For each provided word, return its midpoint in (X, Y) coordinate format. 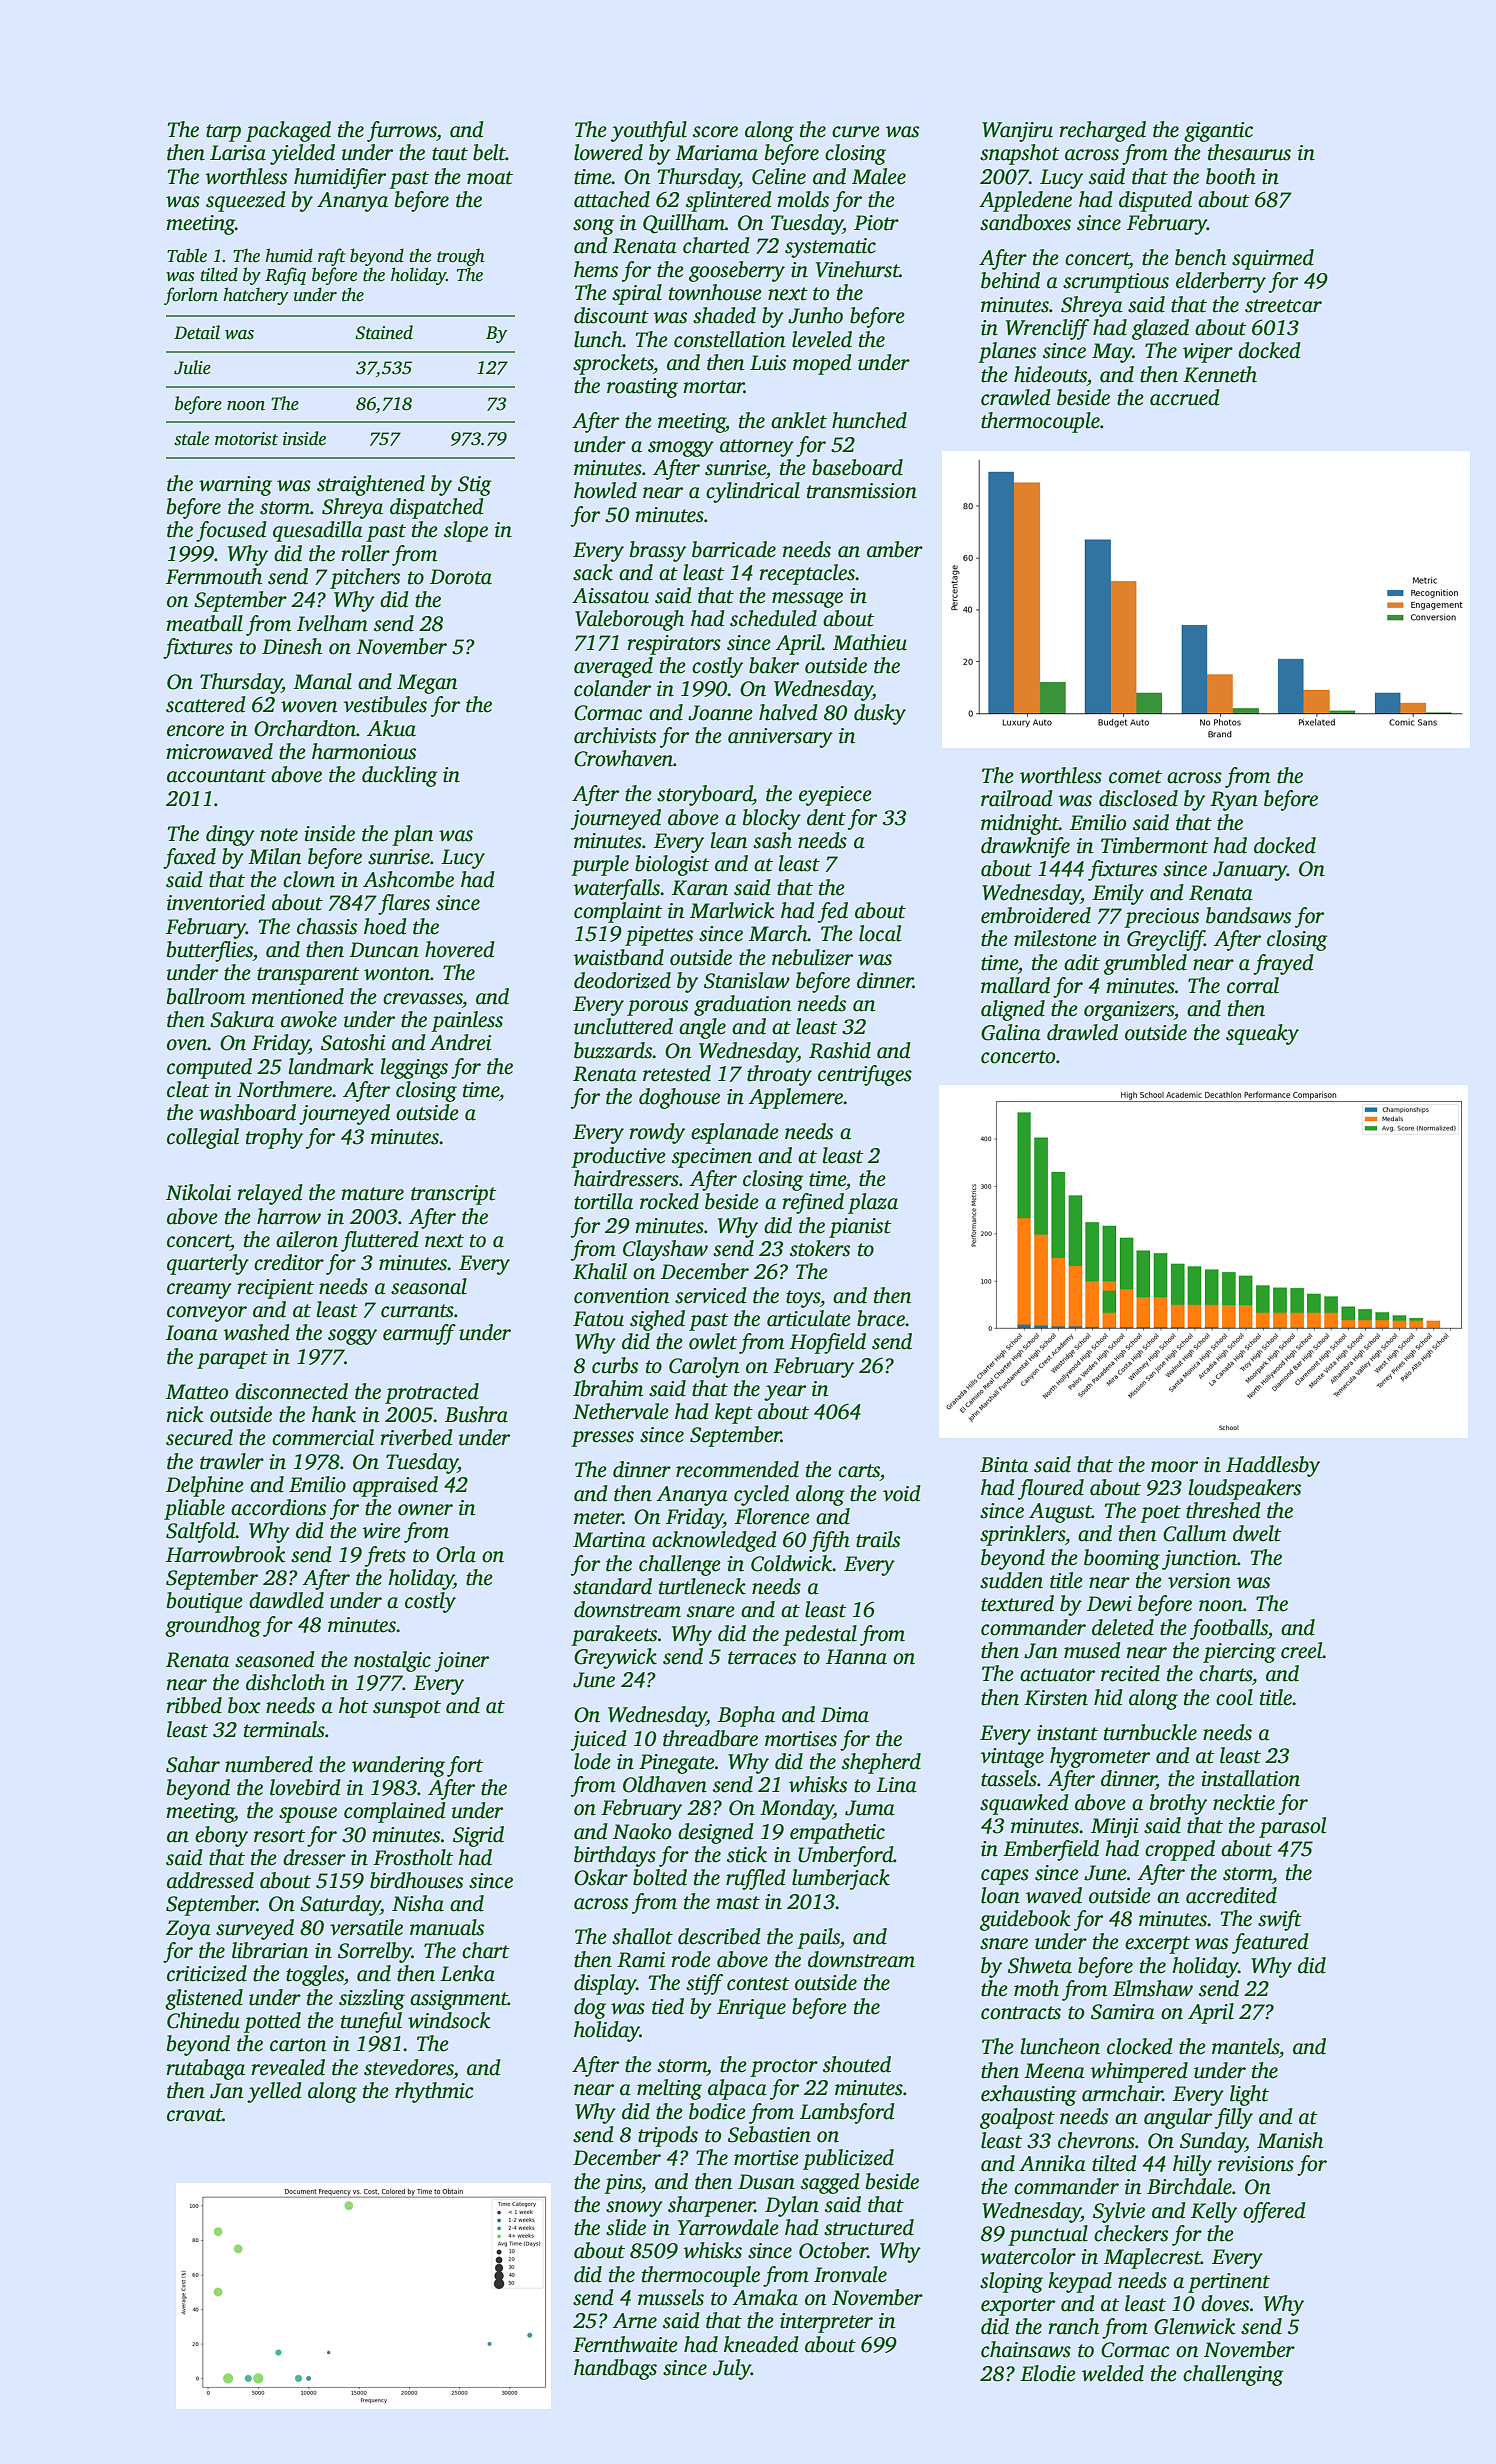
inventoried (216, 902)
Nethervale (621, 1411)
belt (489, 152)
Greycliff (1166, 940)
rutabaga (205, 2069)
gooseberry (737, 271)
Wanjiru (1017, 132)
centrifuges (865, 1075)
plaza (873, 1203)
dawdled (286, 1600)
